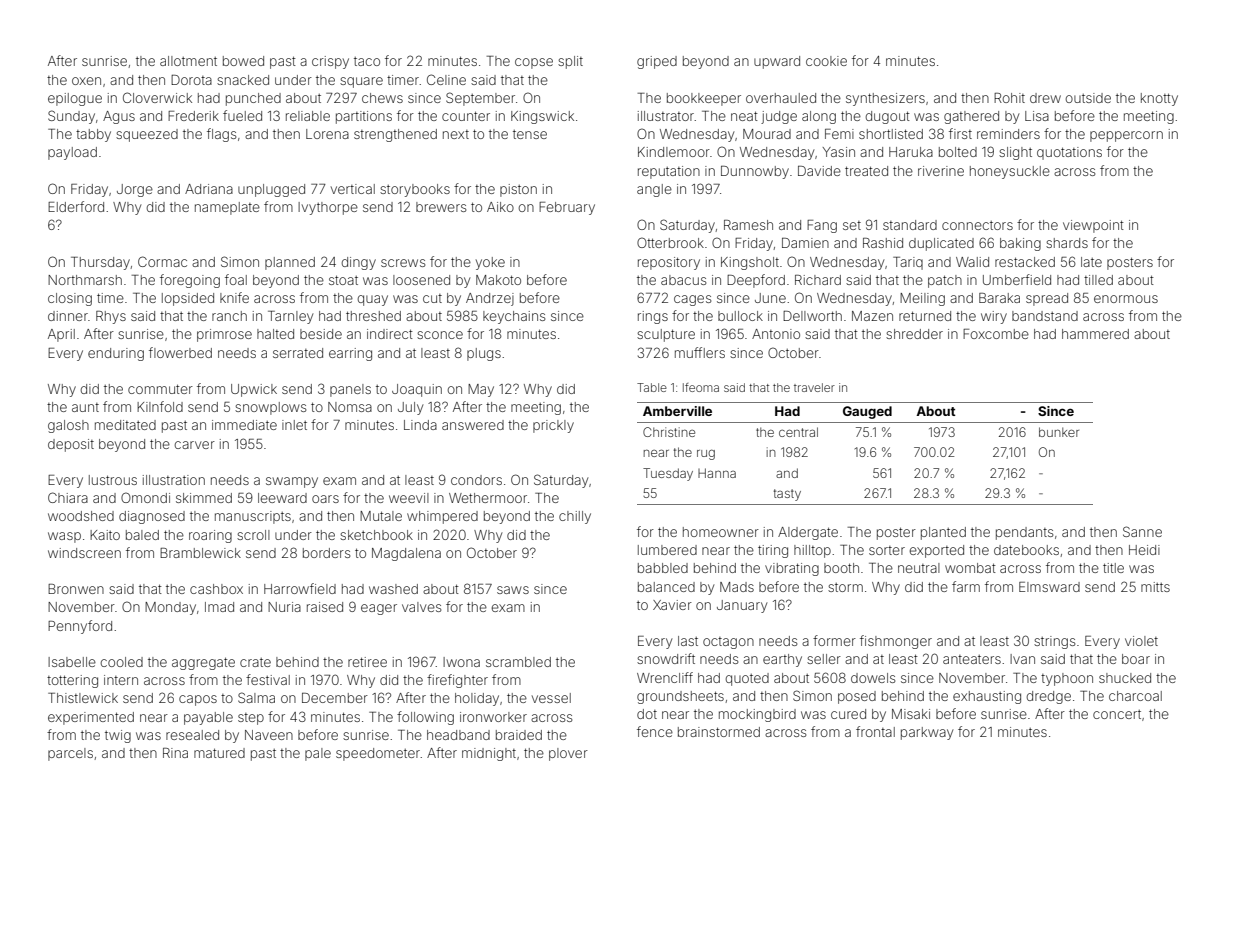 This screenshot has height=952, width=1233. Describe the element at coordinates (570, 62) in the screenshot. I see `split` at that location.
